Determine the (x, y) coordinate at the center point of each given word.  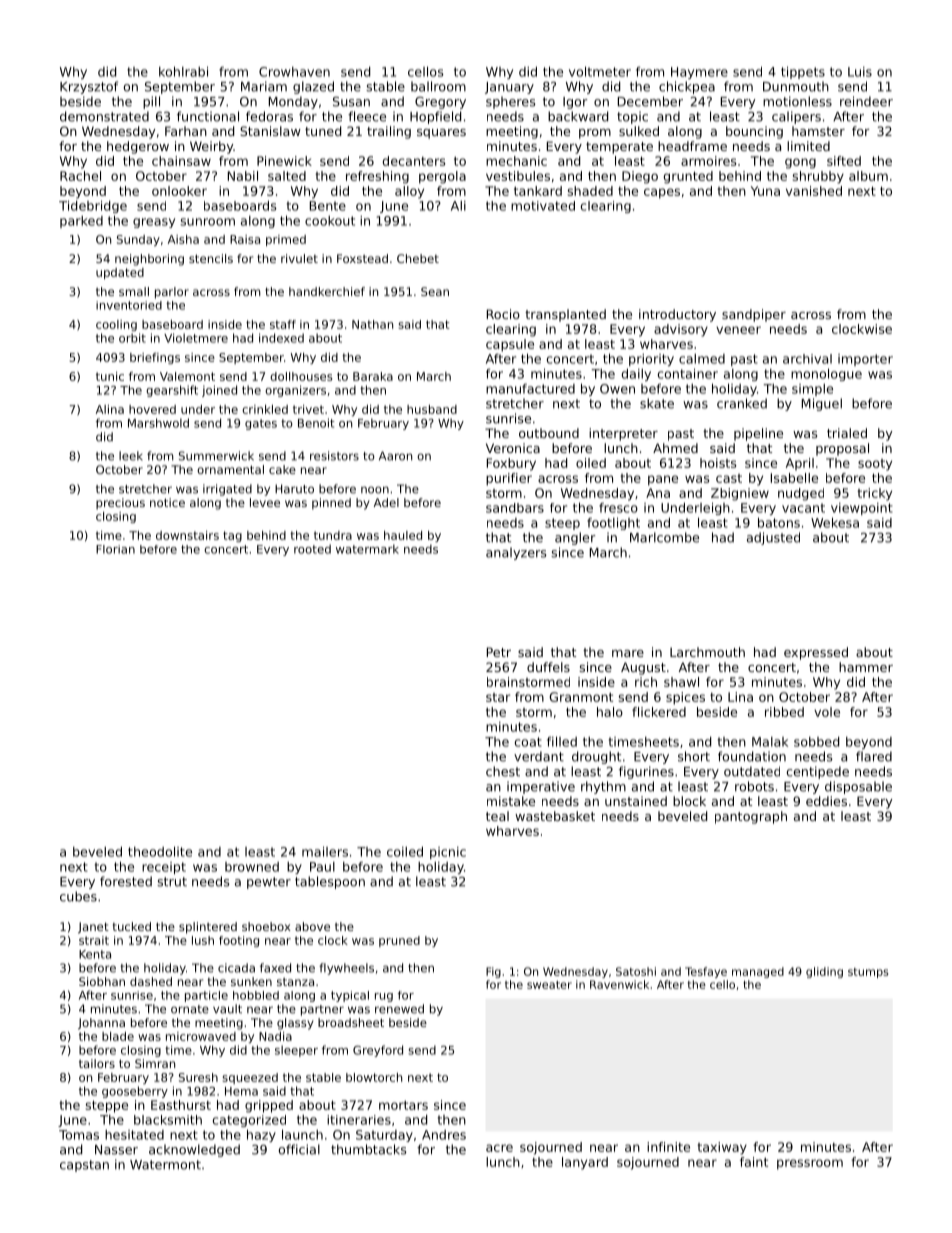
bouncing (754, 132)
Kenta (95, 954)
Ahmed (675, 448)
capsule (510, 345)
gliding (824, 972)
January (509, 88)
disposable (858, 787)
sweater (549, 985)
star (498, 697)
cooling (116, 325)
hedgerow (138, 147)
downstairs (187, 535)
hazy (261, 1135)
